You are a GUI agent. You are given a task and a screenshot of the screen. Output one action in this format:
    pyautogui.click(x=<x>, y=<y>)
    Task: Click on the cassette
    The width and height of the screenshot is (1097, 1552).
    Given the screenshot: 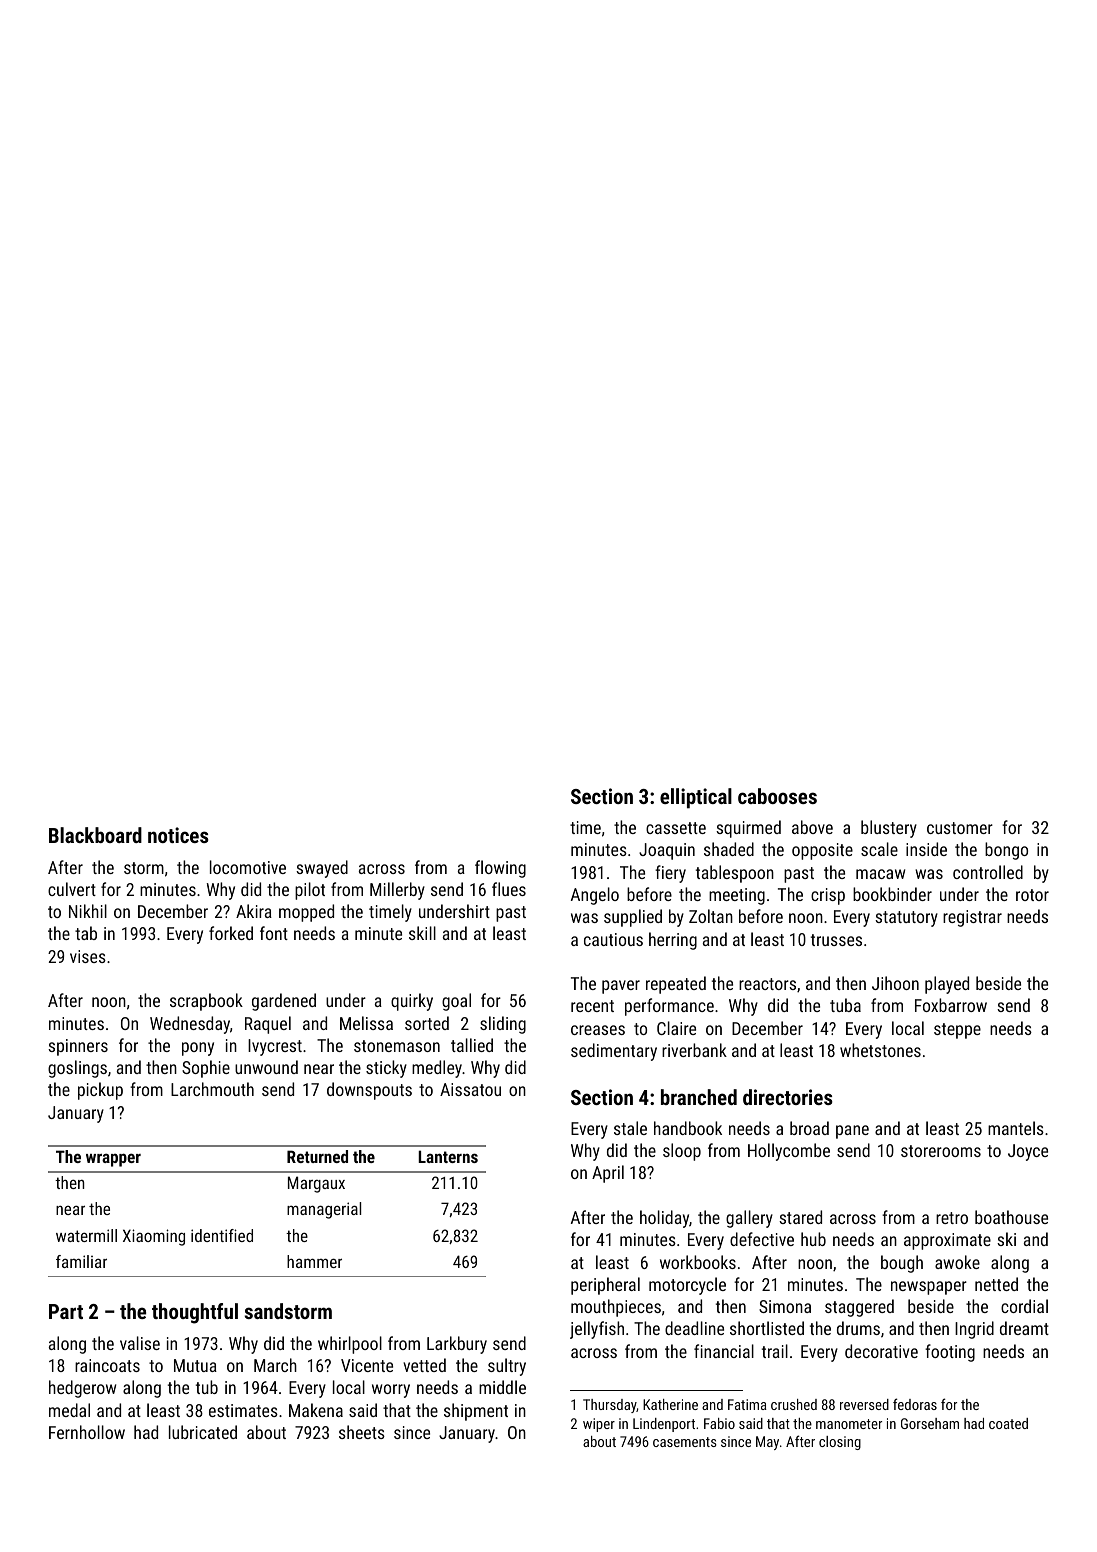 What is the action you would take?
    pyautogui.click(x=676, y=828)
